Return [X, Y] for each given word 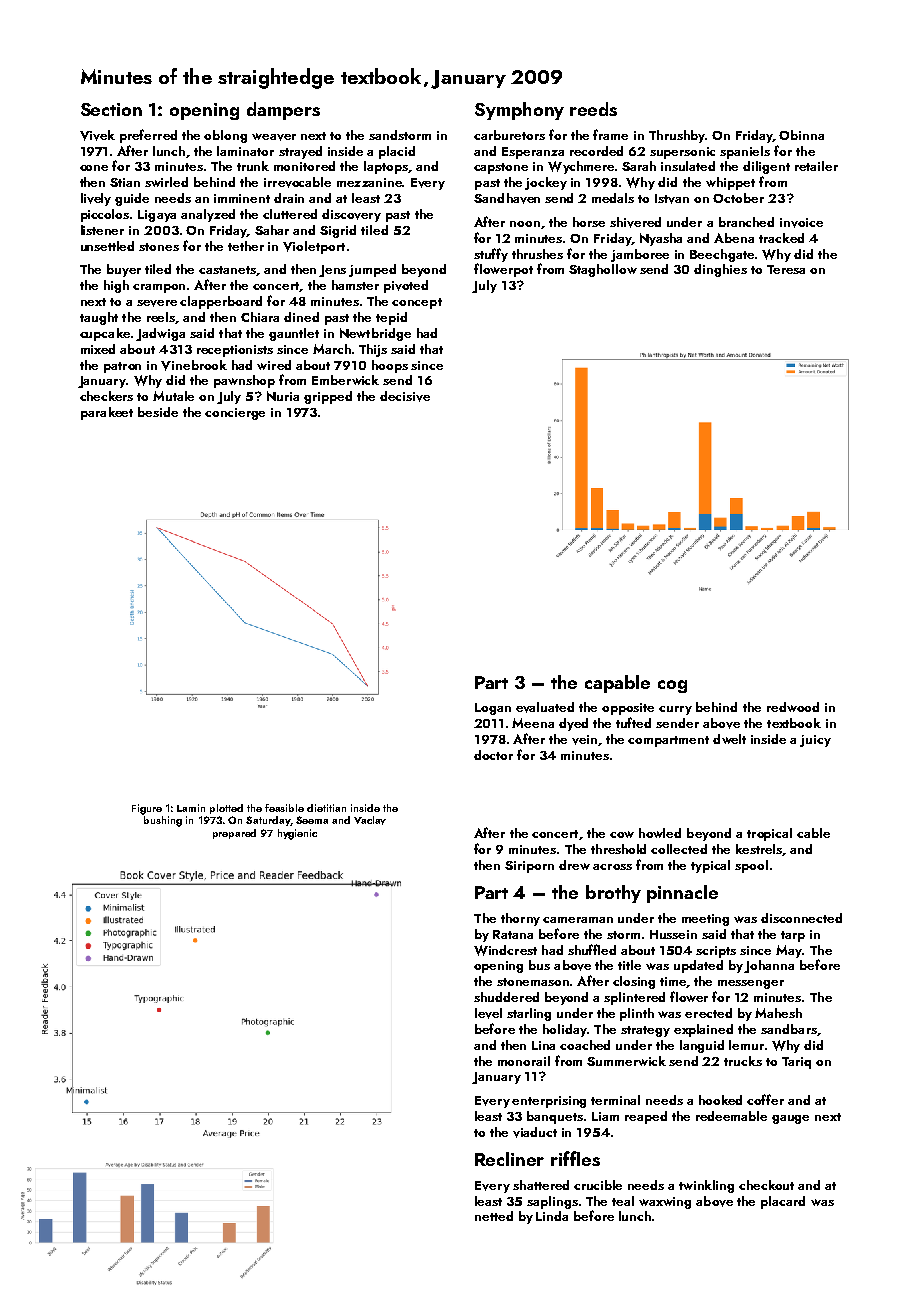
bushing [163, 821]
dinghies [720, 270]
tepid [391, 318]
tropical [769, 834]
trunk [253, 166]
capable [617, 684]
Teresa [786, 269]
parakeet [107, 413]
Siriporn [529, 867]
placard [783, 1202]
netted [494, 1216]
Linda [552, 1216]
